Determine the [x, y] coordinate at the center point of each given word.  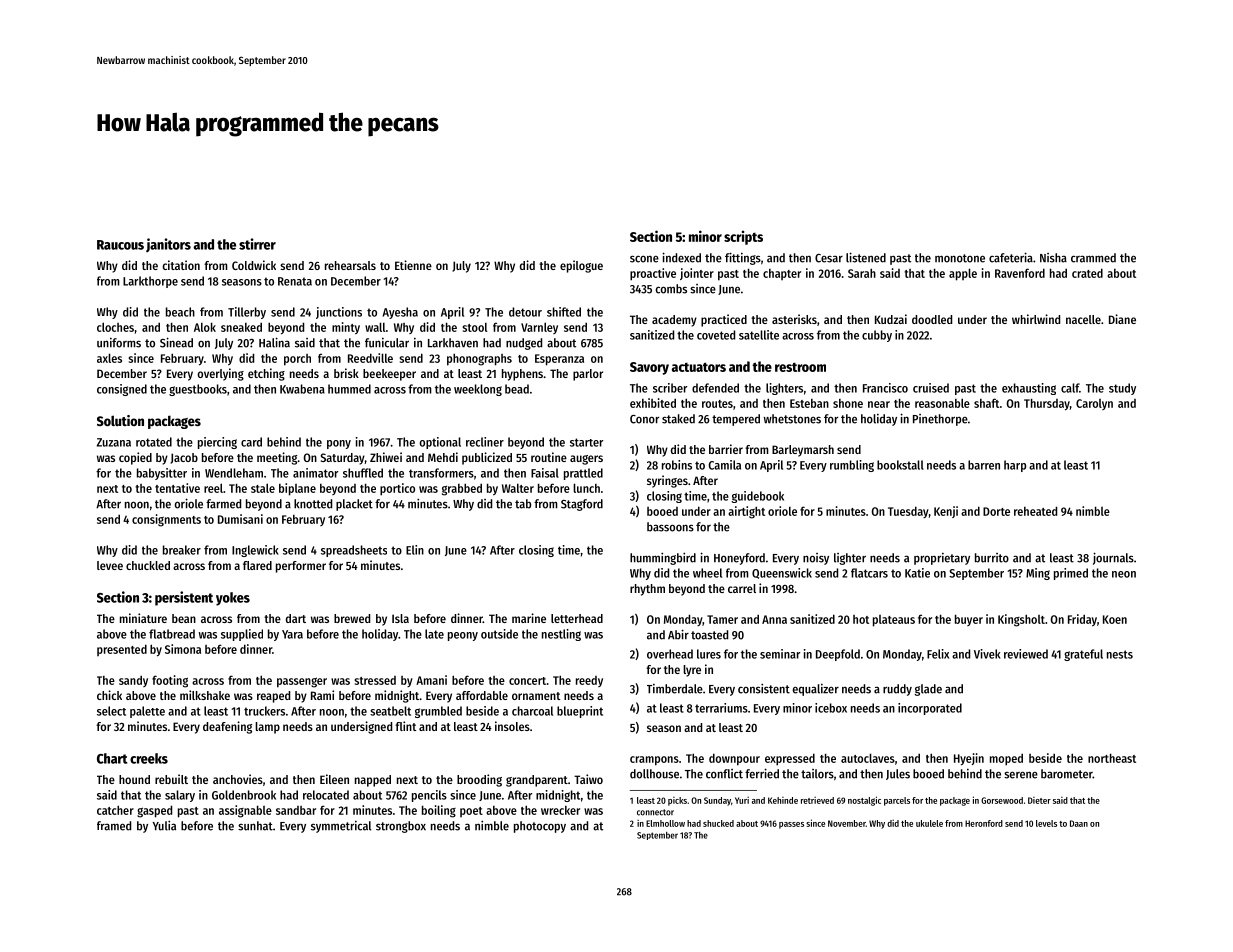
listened [866, 257]
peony [463, 636]
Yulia [164, 825]
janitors [168, 245]
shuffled [363, 473]
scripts [743, 237]
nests [1120, 654]
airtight [746, 512]
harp [1015, 466]
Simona [183, 649]
